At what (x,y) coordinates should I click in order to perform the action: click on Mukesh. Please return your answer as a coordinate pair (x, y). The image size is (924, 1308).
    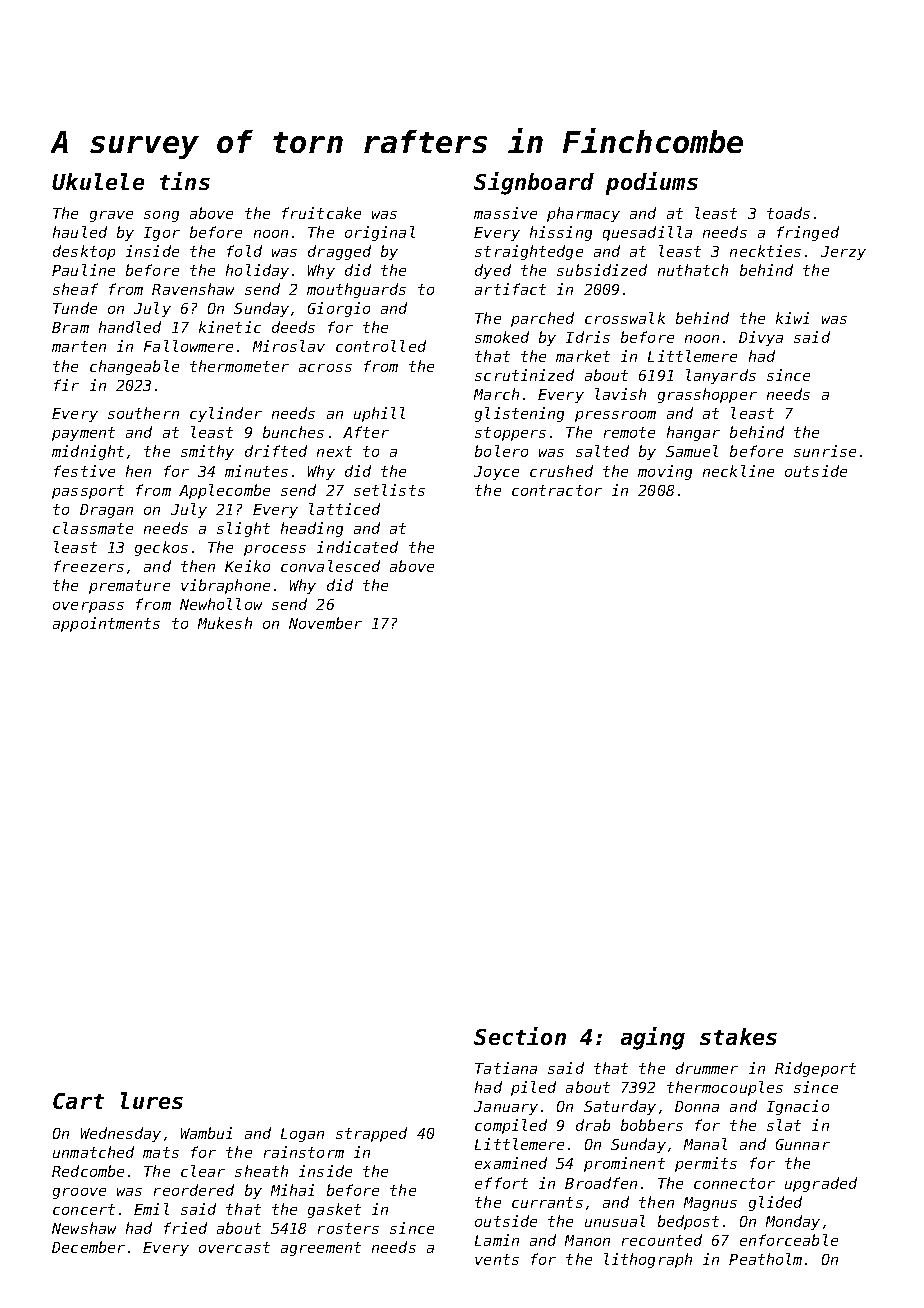
    Looking at the image, I should click on (225, 623).
